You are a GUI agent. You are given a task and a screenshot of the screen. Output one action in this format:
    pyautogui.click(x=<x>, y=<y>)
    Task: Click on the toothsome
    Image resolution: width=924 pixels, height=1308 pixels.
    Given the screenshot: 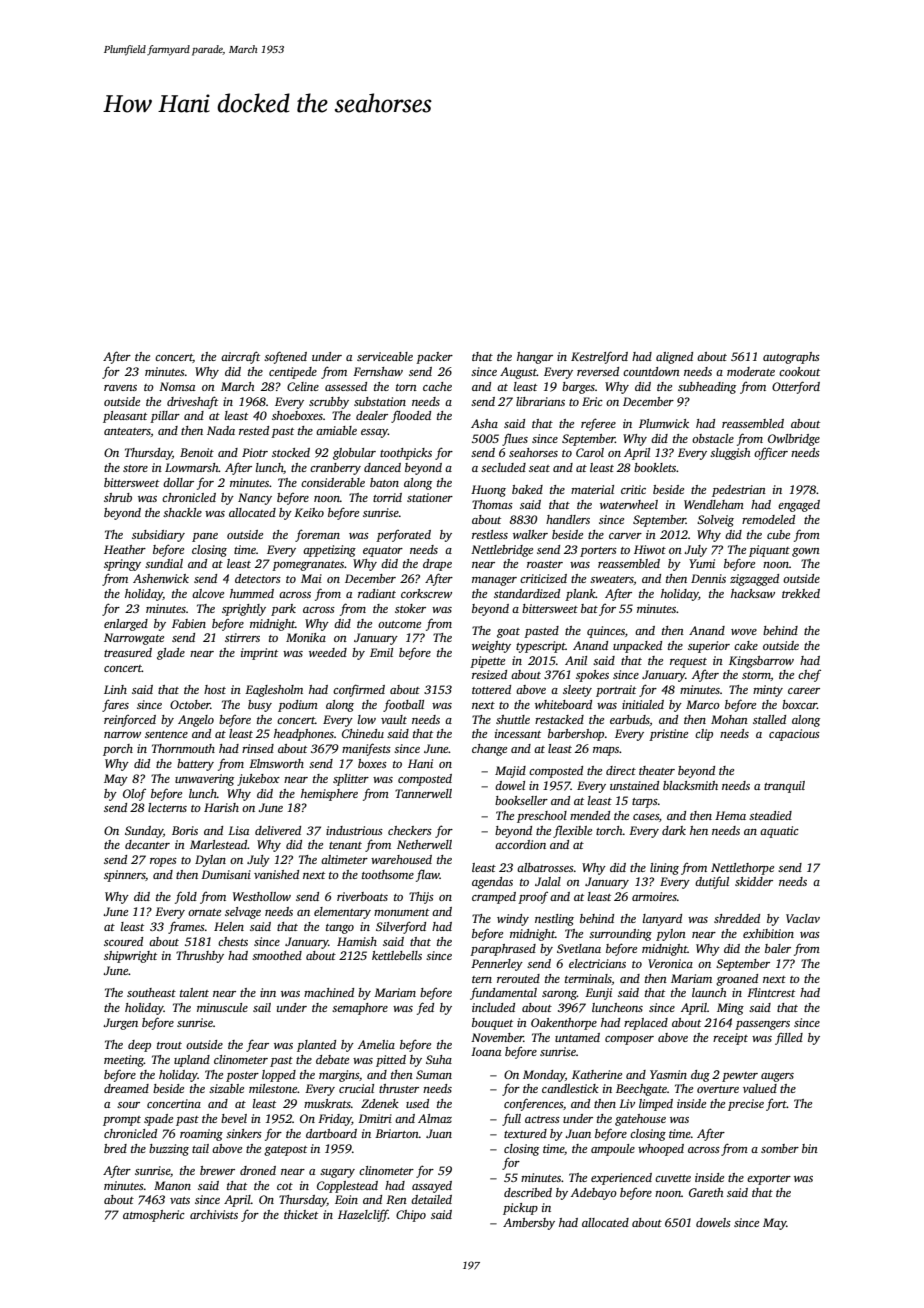 What is the action you would take?
    pyautogui.click(x=388, y=874)
